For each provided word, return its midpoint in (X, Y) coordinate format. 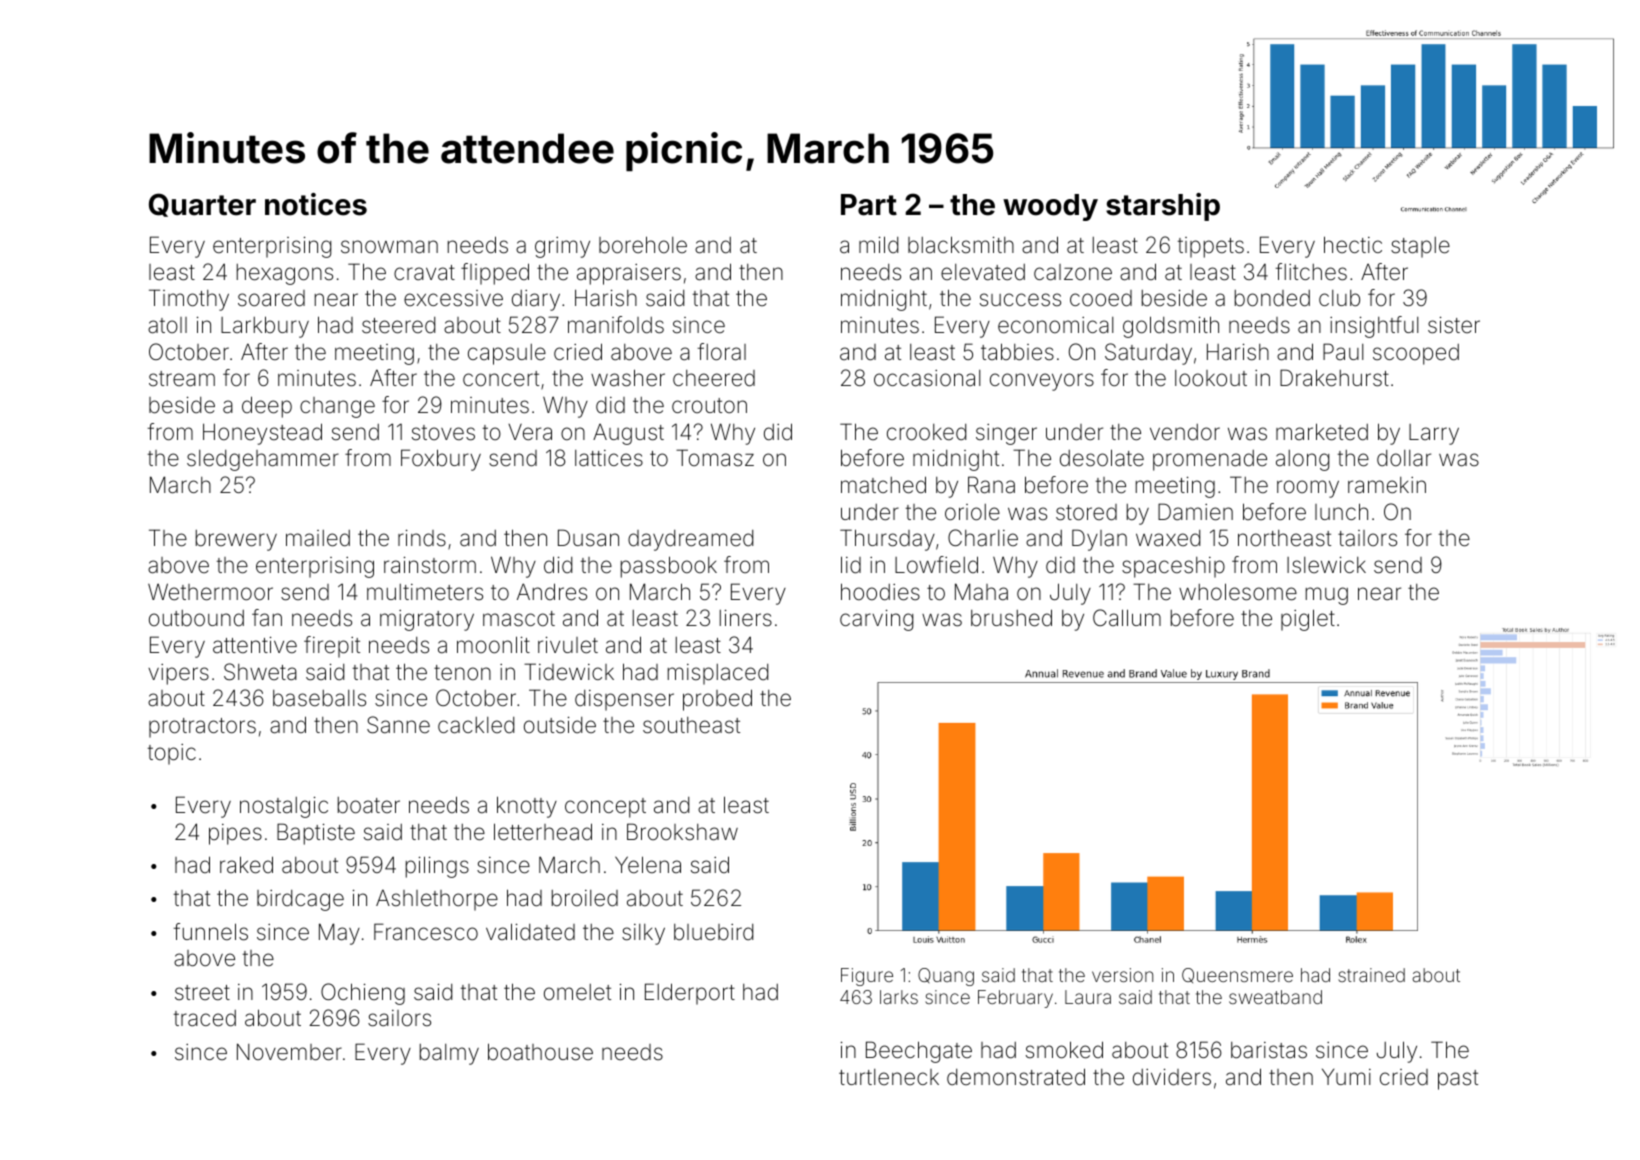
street (202, 992)
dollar (1404, 458)
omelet (577, 992)
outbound (196, 618)
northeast (1284, 538)
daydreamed (690, 540)
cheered (714, 378)
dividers (1172, 1077)
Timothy (189, 300)
